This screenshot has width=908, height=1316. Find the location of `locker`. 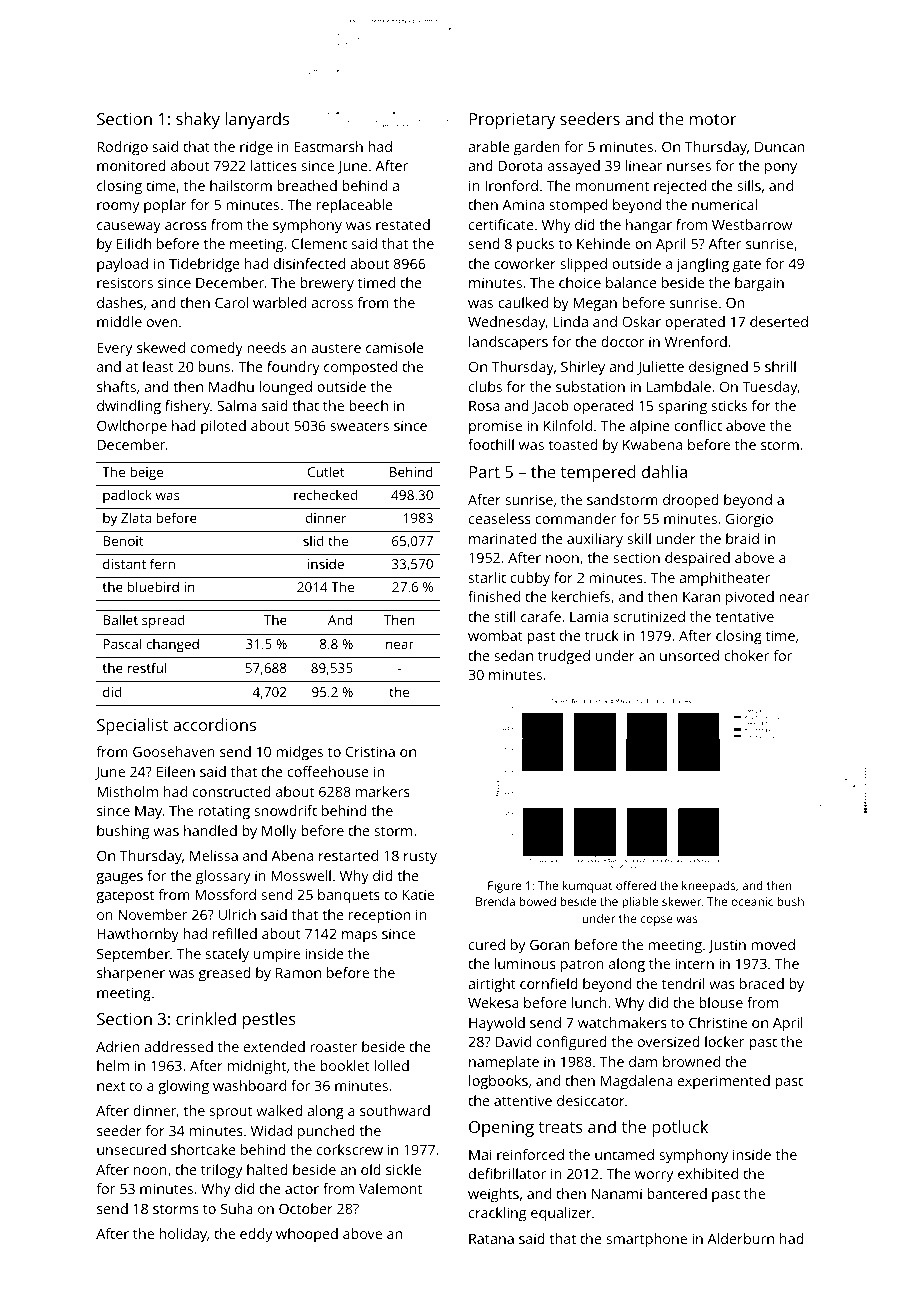

locker is located at coordinates (725, 1041).
